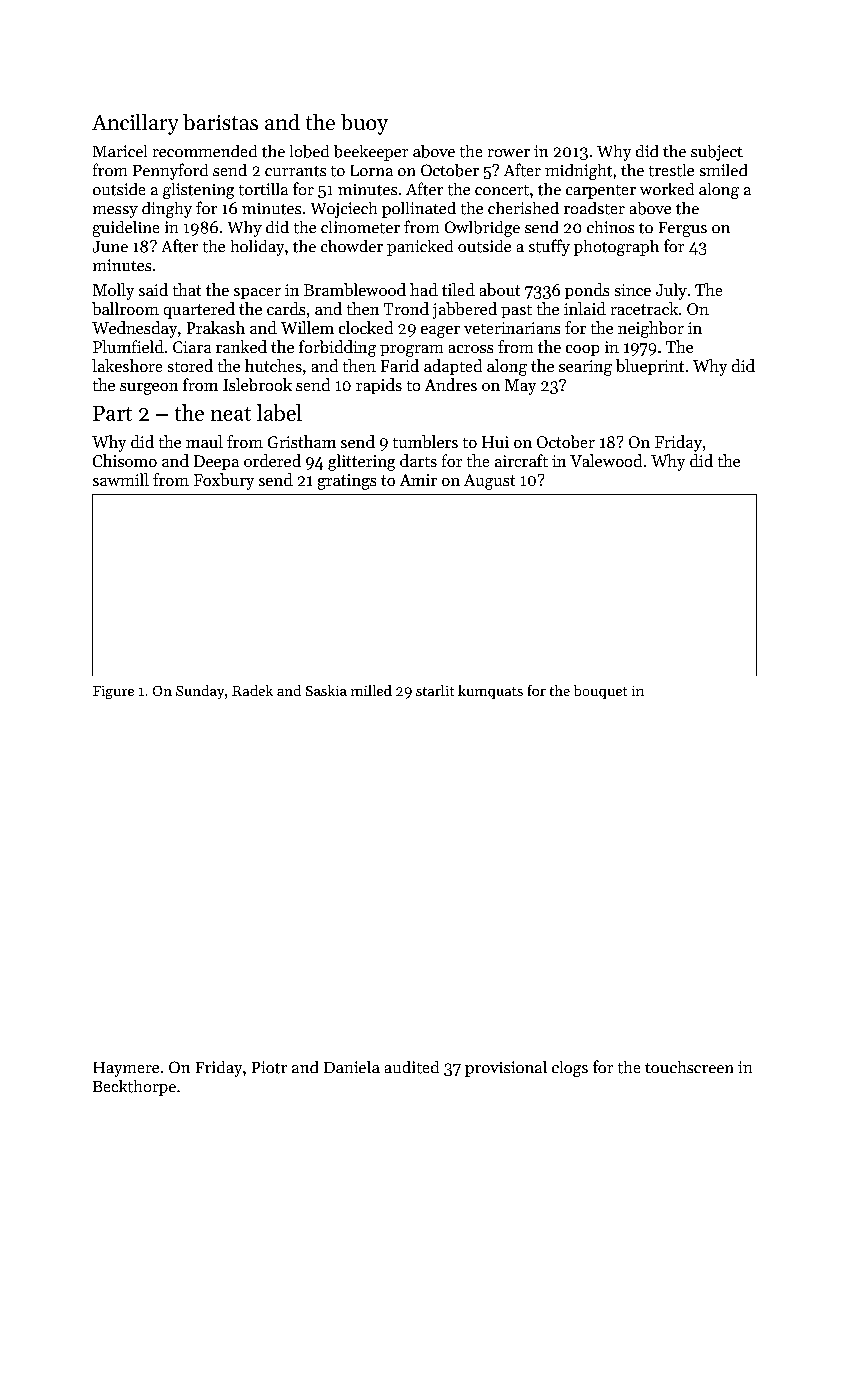  Describe the element at coordinates (125, 460) in the page. I see `Chisomo` at that location.
